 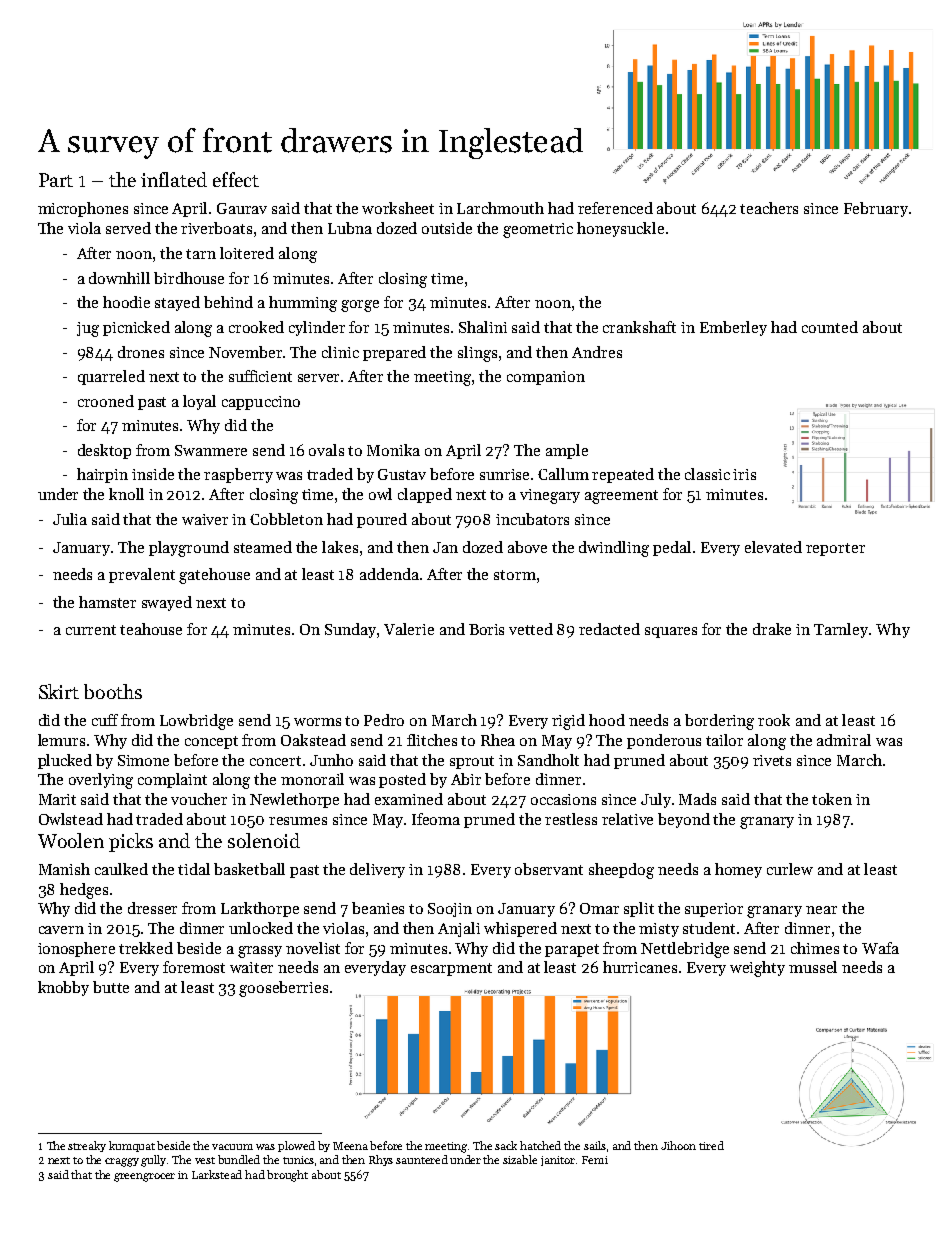 What do you see at coordinates (384, 720) in the page?
I see `Pedro` at bounding box center [384, 720].
